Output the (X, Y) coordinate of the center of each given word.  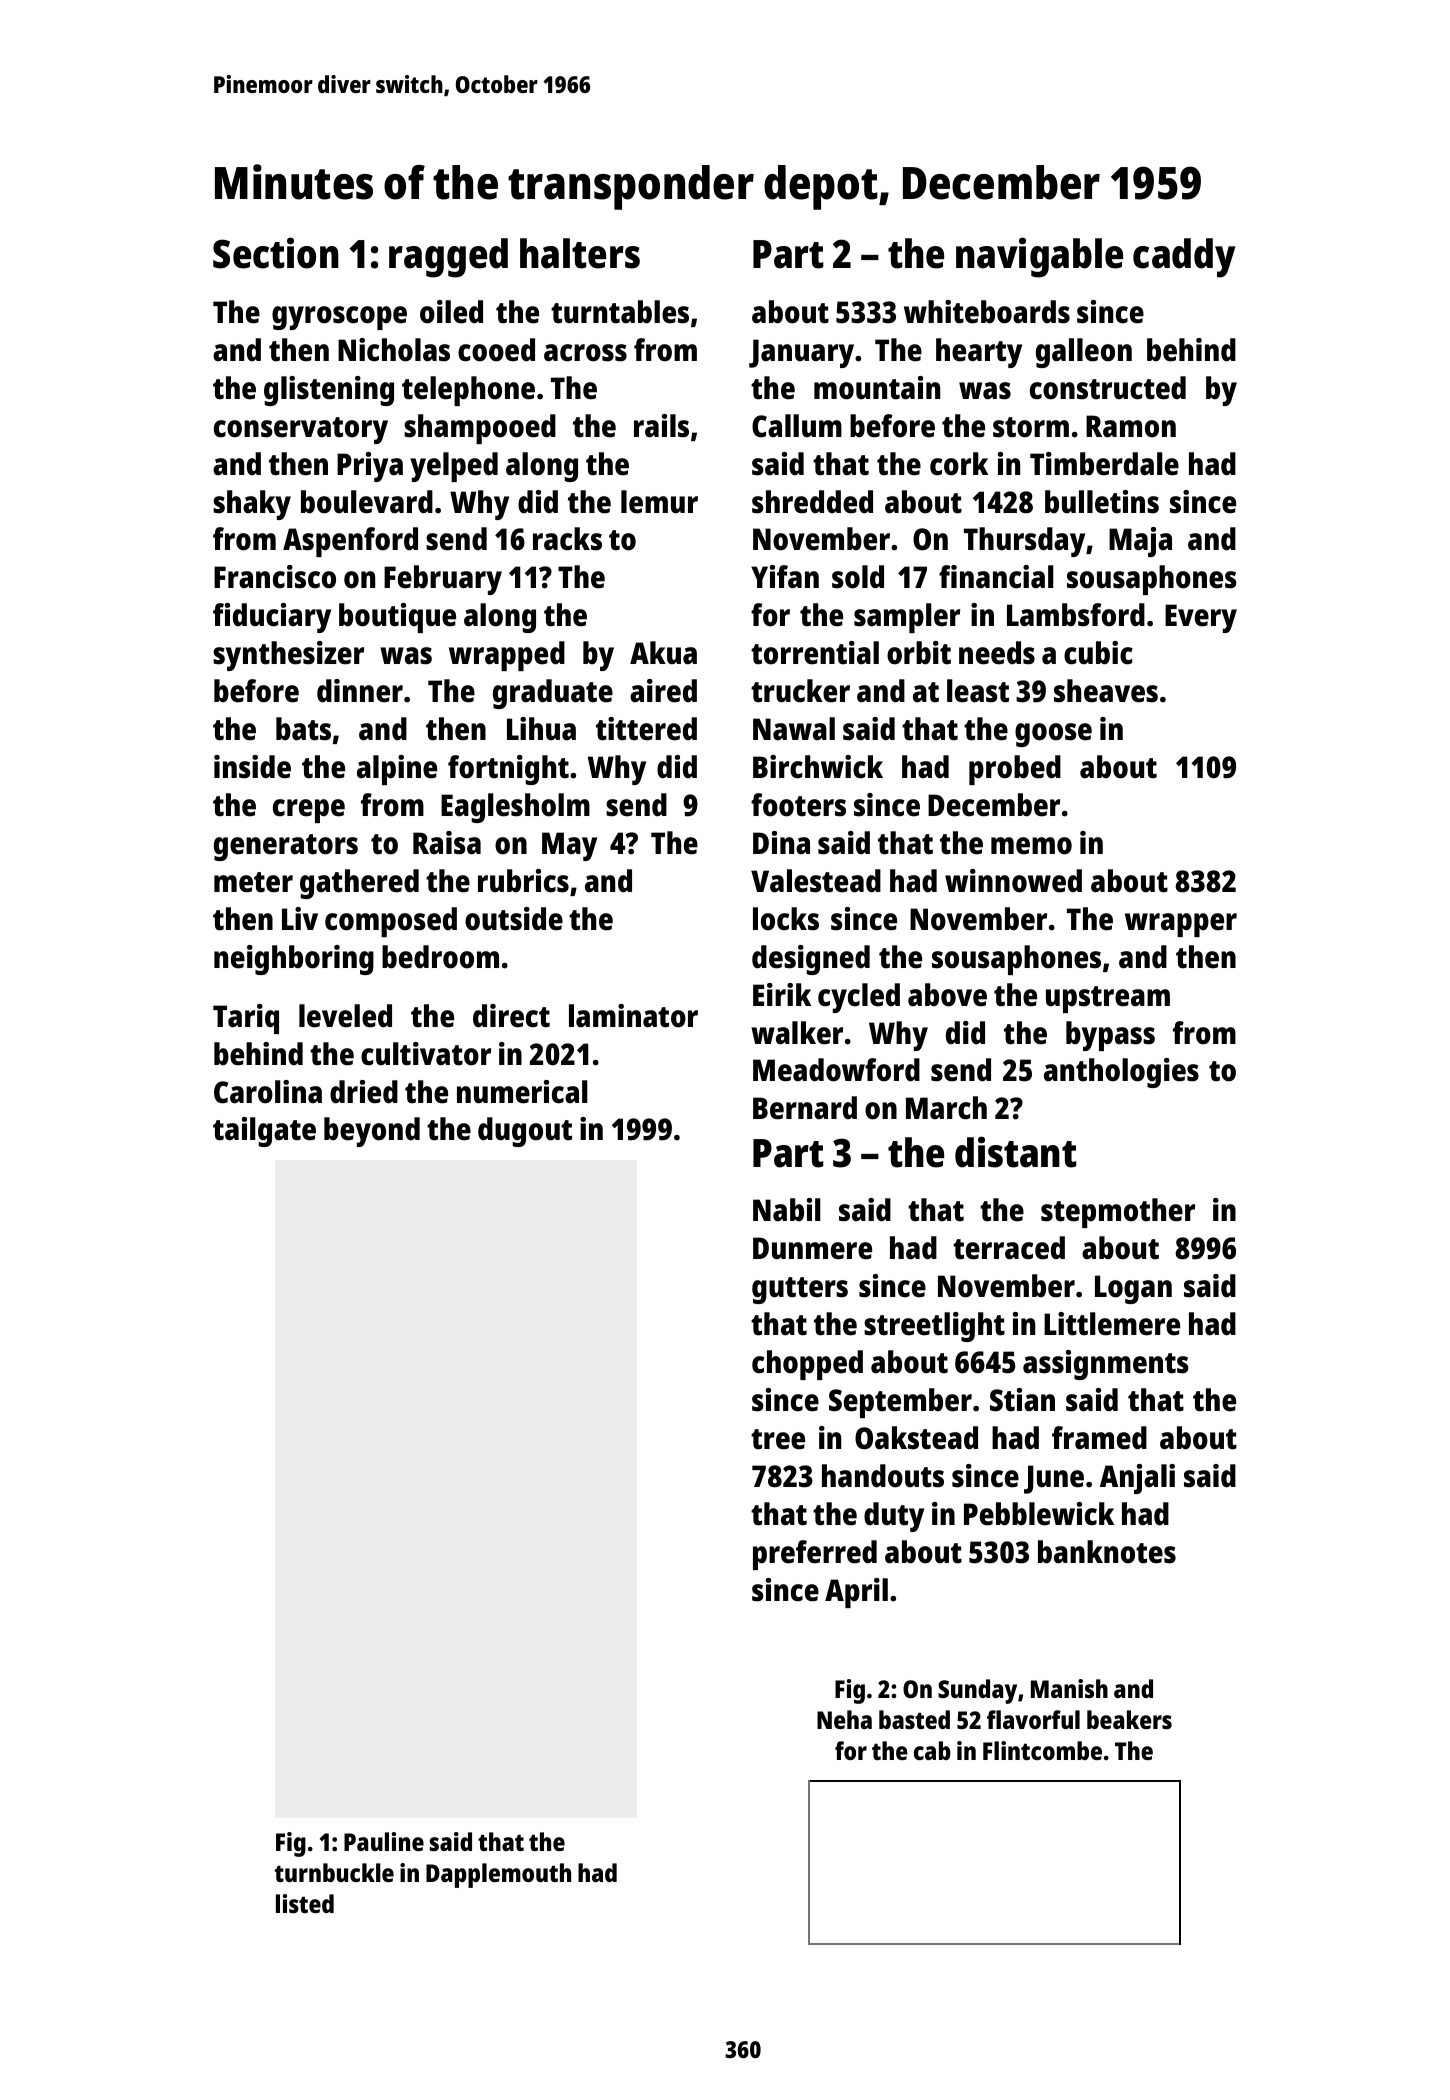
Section (276, 253)
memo (1031, 846)
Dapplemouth (498, 1875)
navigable (1039, 257)
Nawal (794, 729)
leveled (345, 1016)
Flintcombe (1042, 1750)
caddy (1184, 258)
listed (305, 1903)
